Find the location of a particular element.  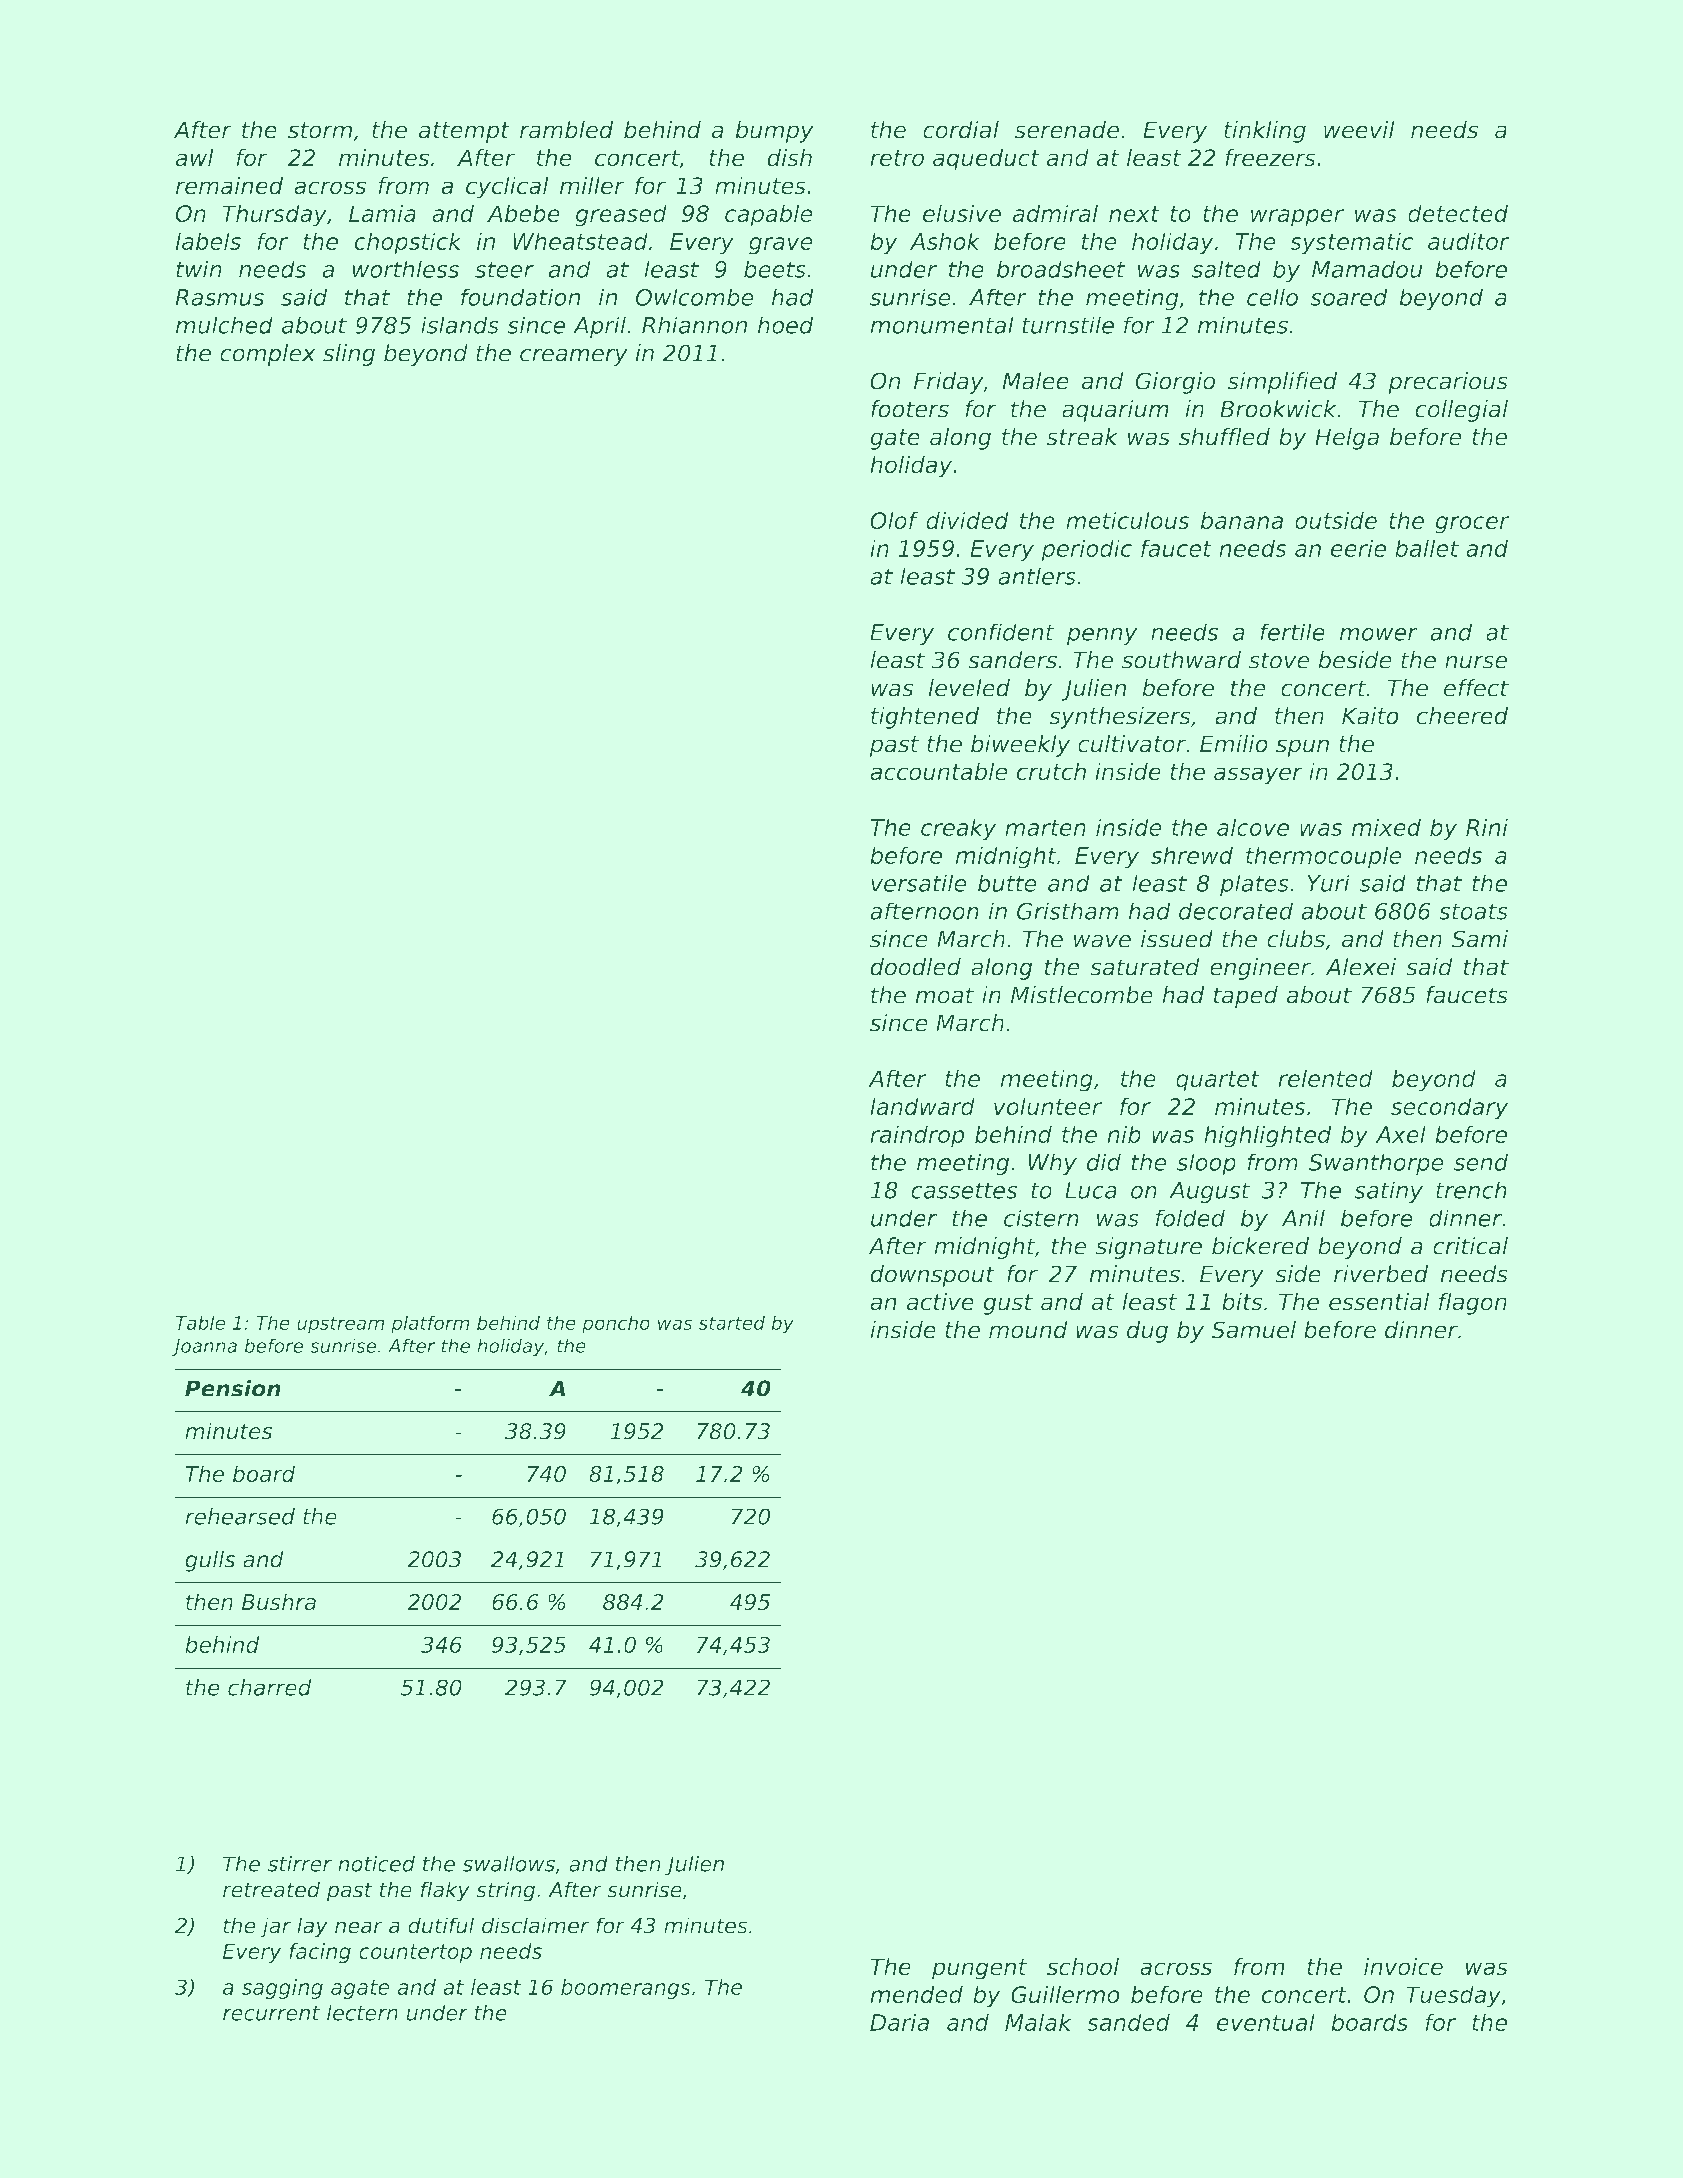

flagon is located at coordinates (1473, 1304).
